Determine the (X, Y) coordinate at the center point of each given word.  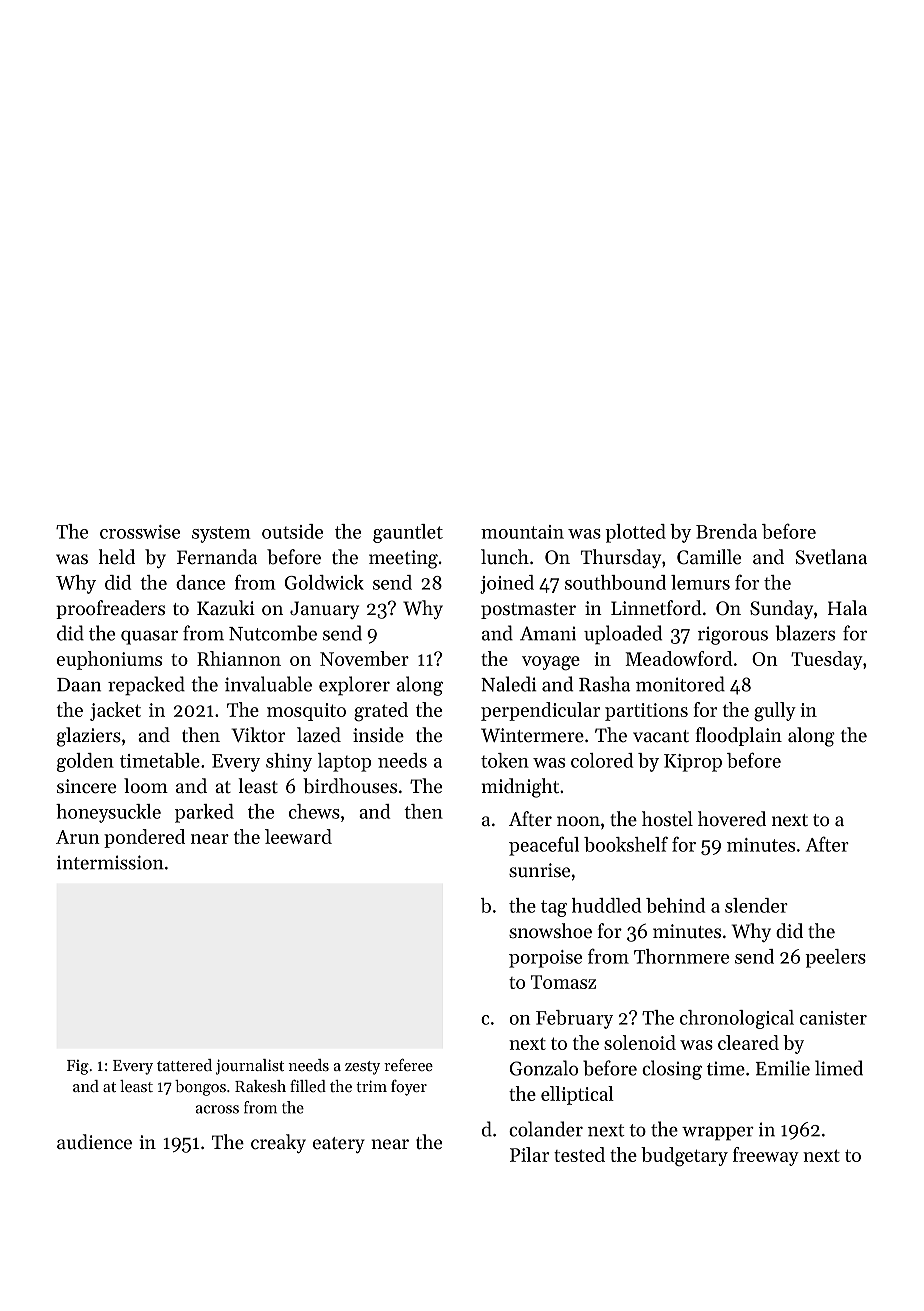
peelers (835, 958)
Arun (78, 837)
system (221, 534)
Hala (847, 607)
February (574, 1019)
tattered (184, 1065)
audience (94, 1142)
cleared (748, 1042)
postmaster (528, 611)
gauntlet (408, 533)
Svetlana (831, 557)
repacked (146, 686)
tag (554, 908)
